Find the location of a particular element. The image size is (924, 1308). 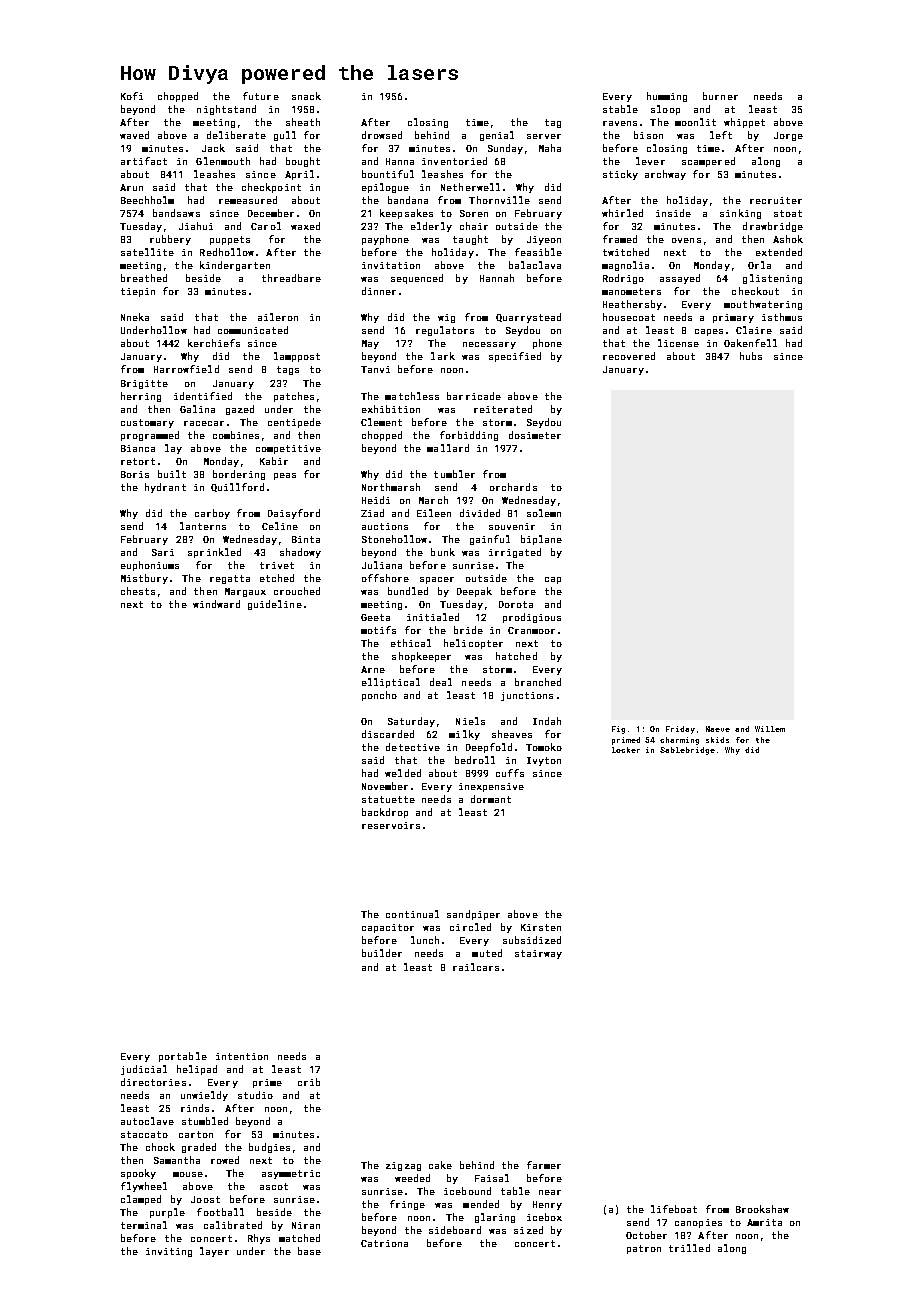

taught is located at coordinates (470, 240).
